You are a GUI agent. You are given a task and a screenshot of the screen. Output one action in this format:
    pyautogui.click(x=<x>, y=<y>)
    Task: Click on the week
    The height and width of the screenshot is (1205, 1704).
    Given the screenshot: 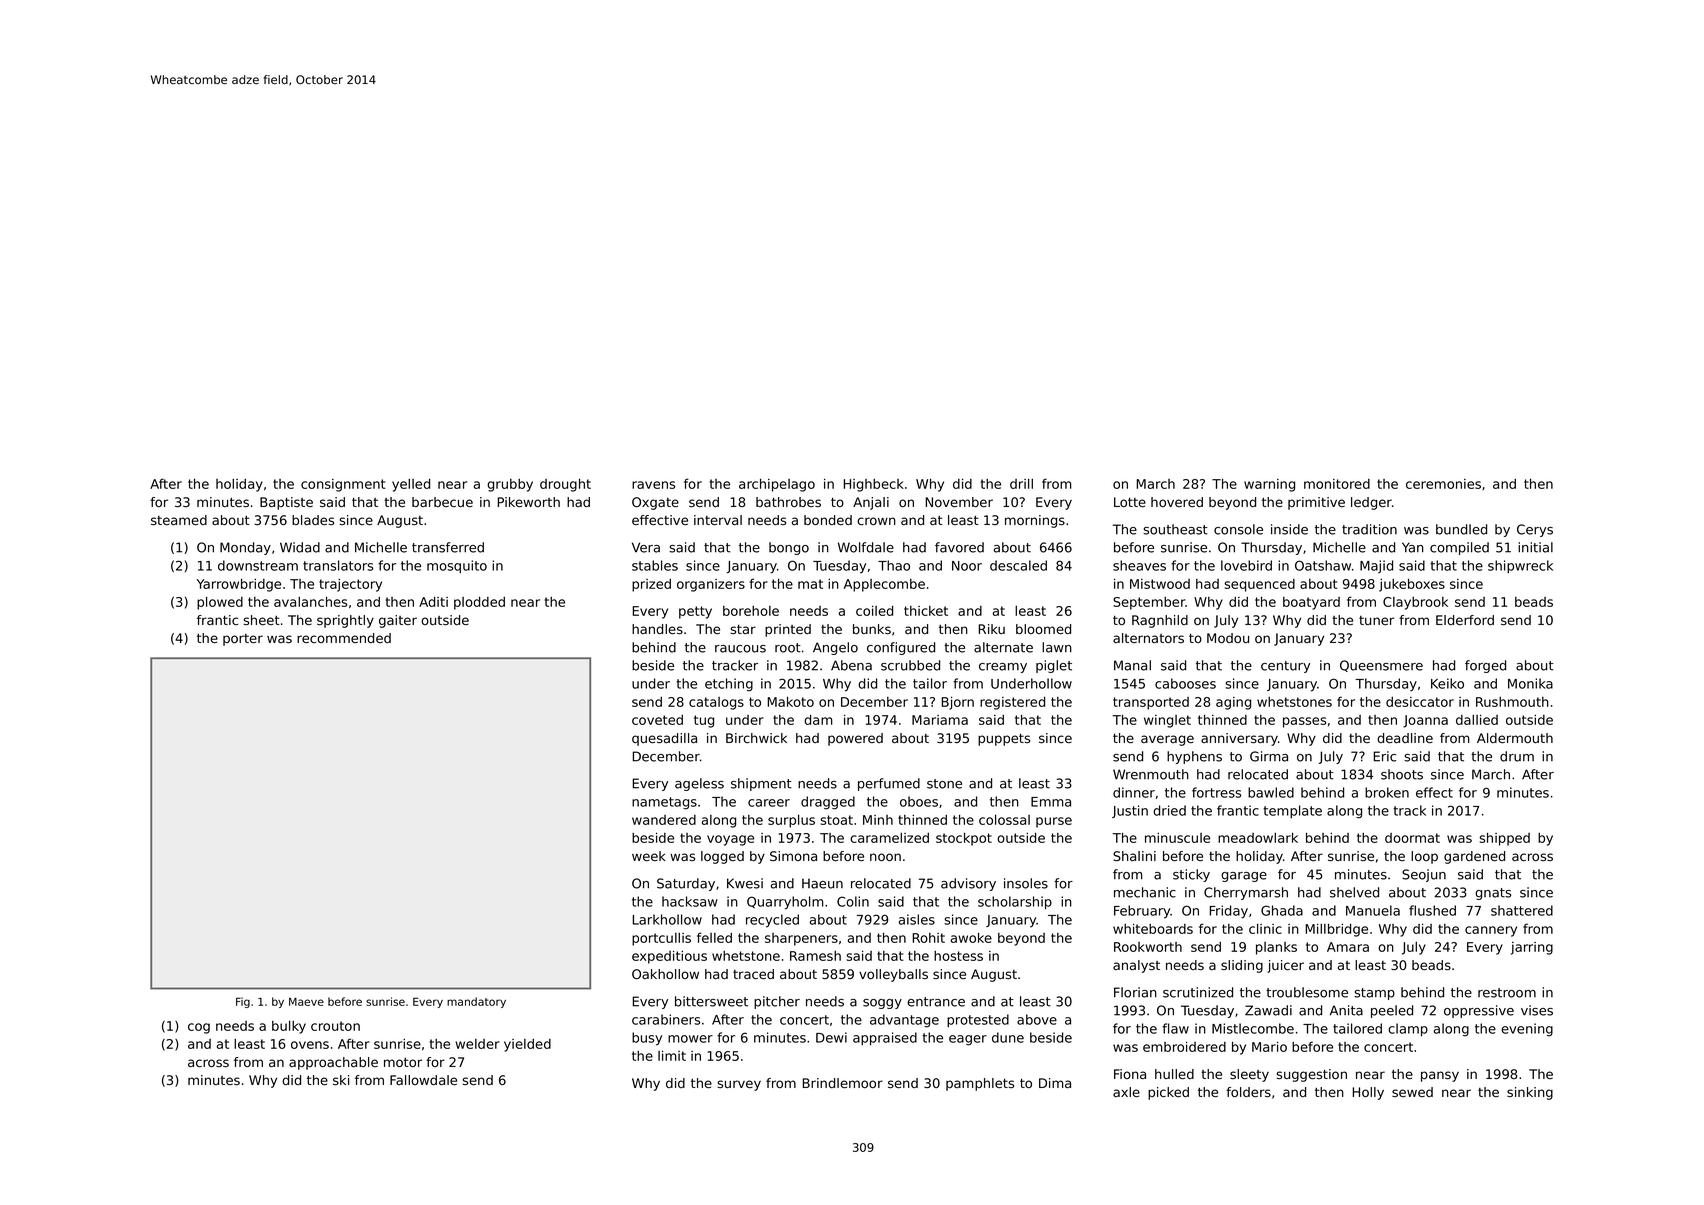 What is the action you would take?
    pyautogui.click(x=649, y=856)
